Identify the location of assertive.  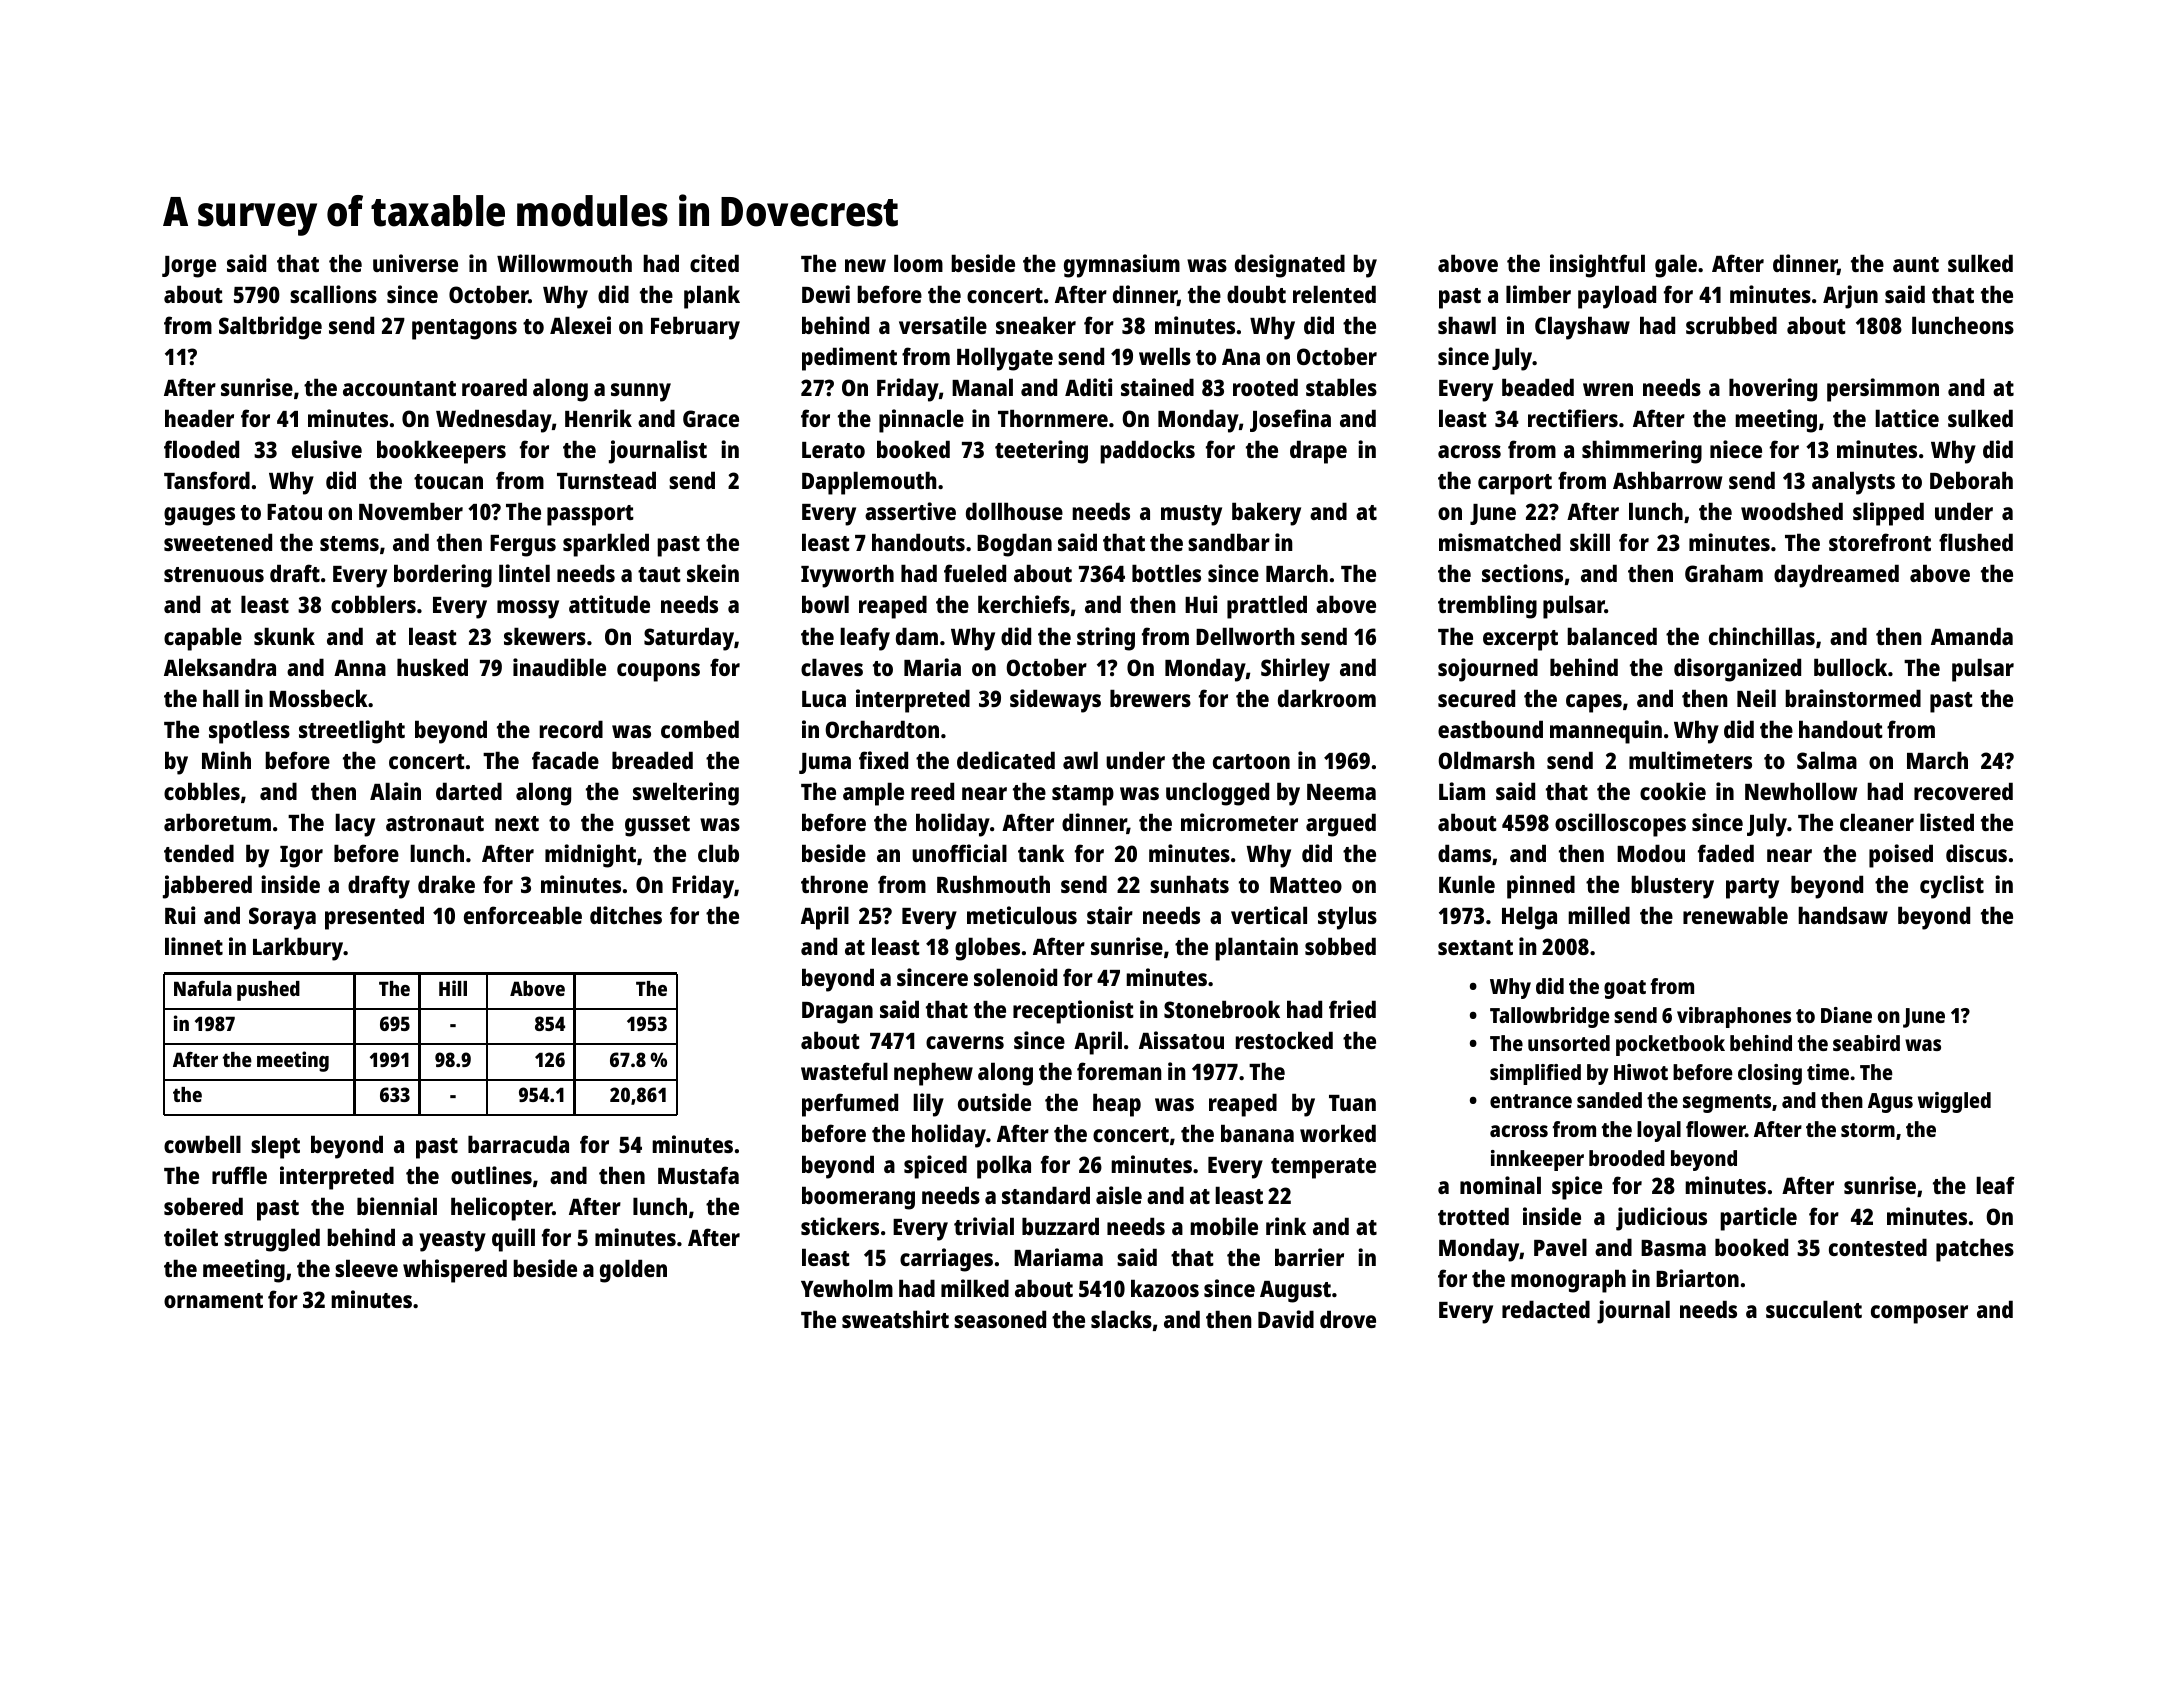
(910, 511).
